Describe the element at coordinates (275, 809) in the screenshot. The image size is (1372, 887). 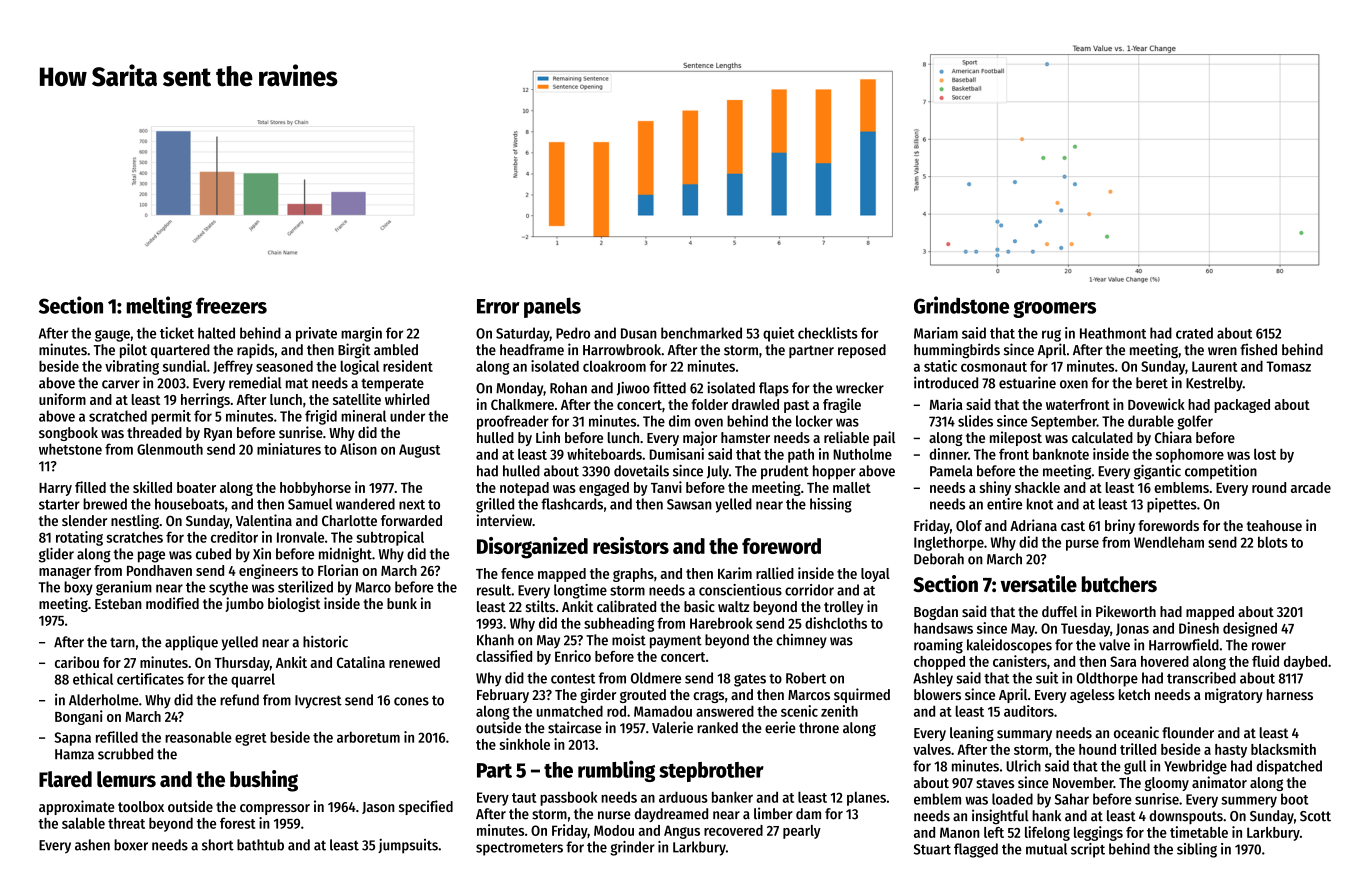
I see `compressor` at that location.
